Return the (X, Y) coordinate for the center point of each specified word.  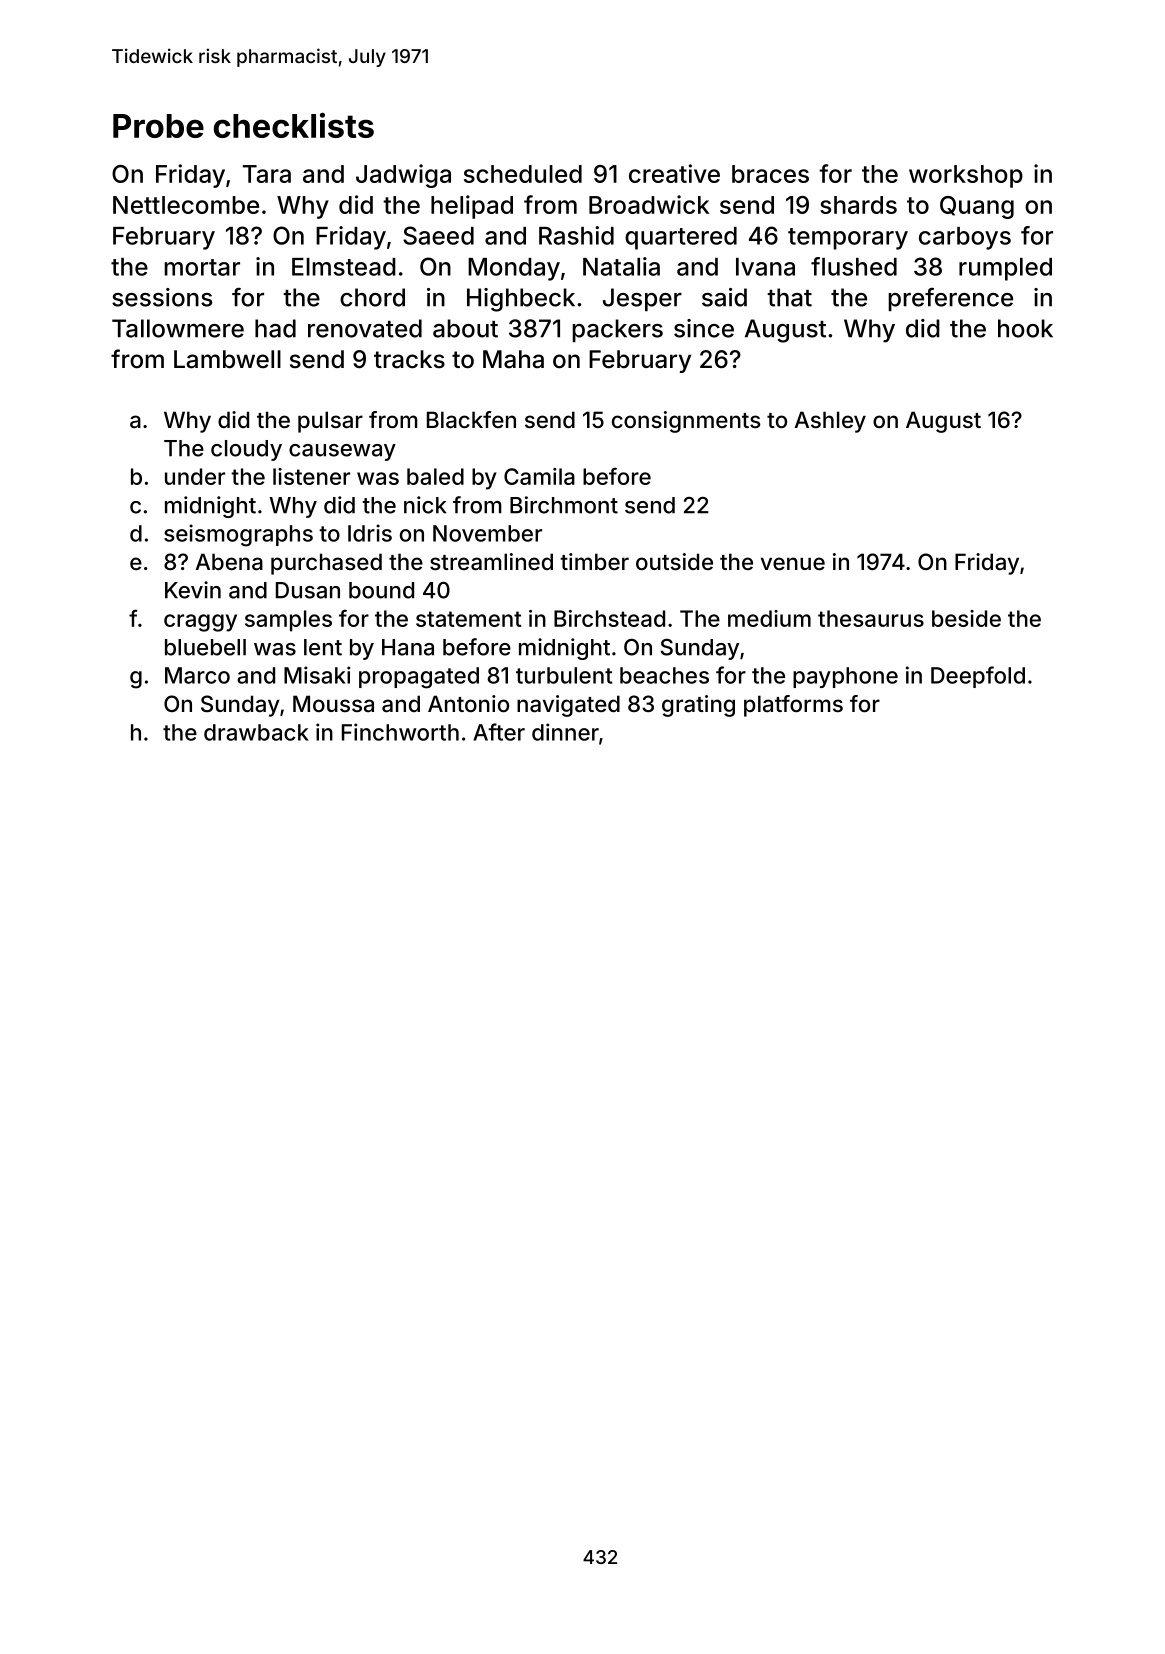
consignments (686, 422)
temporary (848, 239)
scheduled (523, 174)
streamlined (491, 562)
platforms (793, 706)
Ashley (830, 422)
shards (858, 205)
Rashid (576, 235)
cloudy (246, 450)
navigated (568, 706)
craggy (200, 623)
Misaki (317, 675)
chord (372, 297)
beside (966, 618)
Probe (158, 126)
